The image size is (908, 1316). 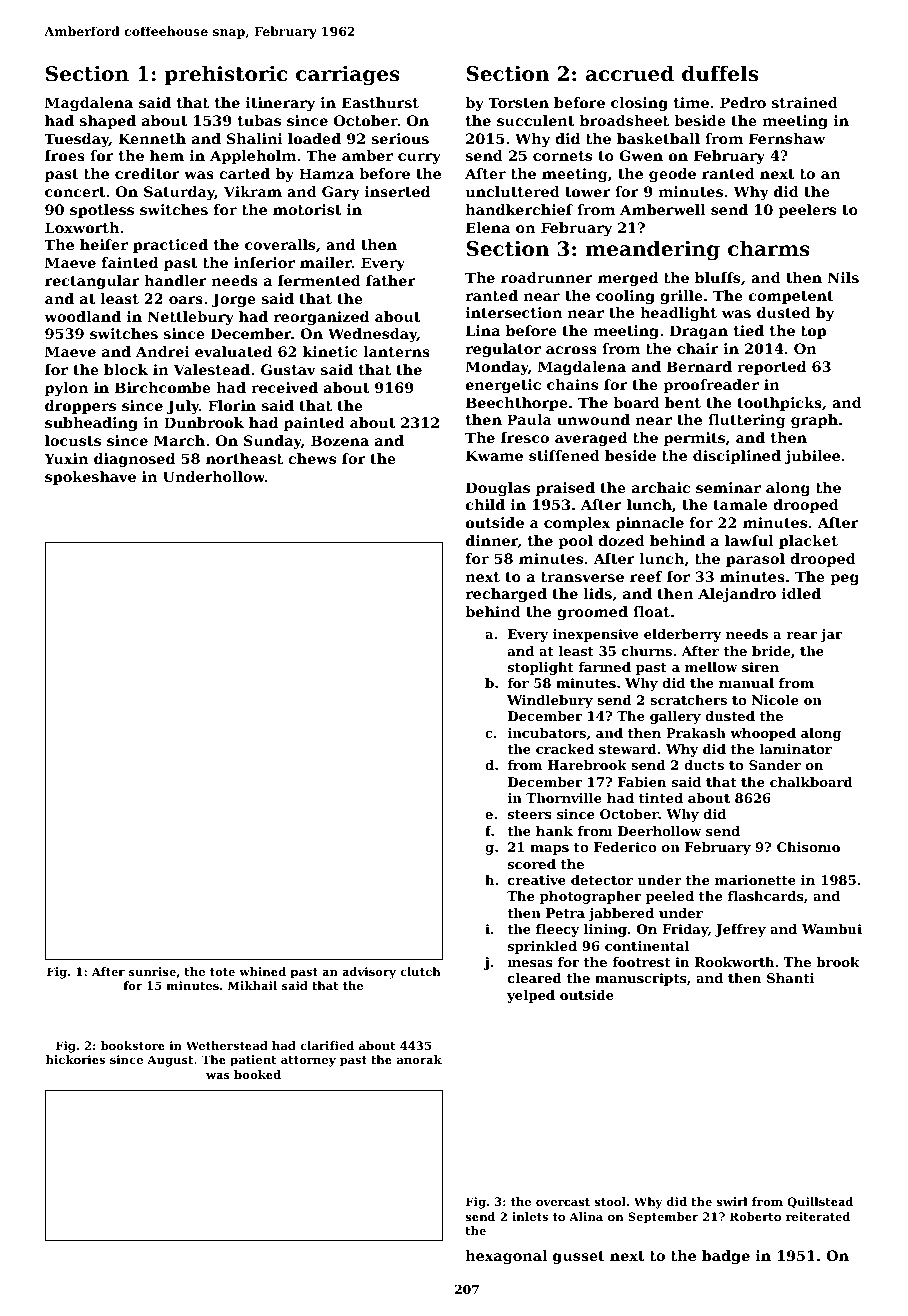 I want to click on closing, so click(x=639, y=104).
